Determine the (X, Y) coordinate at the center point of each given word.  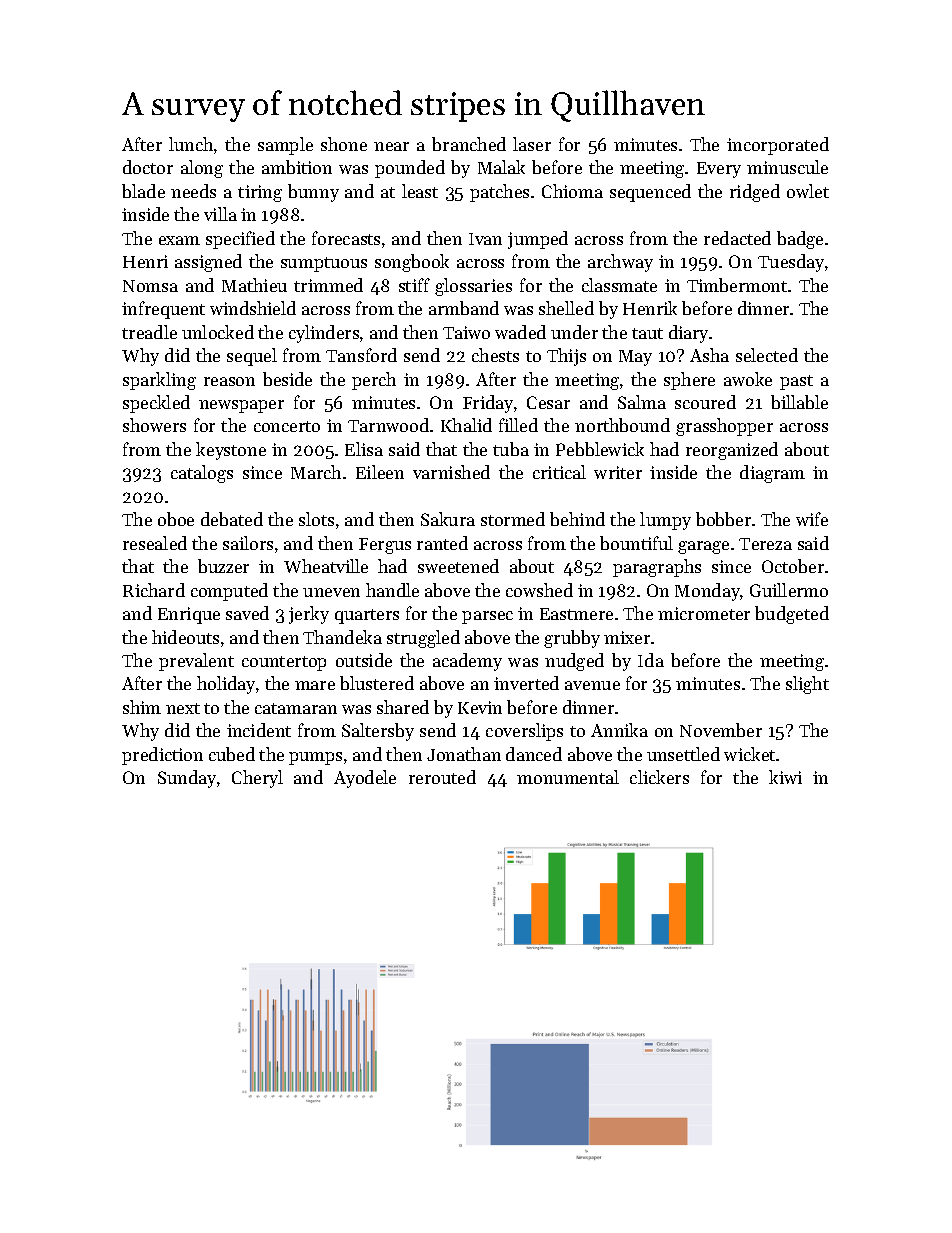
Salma (642, 402)
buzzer (223, 566)
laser (532, 144)
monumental (568, 777)
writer (618, 472)
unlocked (218, 332)
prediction (162, 756)
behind (577, 519)
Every (719, 170)
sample (285, 146)
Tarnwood (388, 425)
